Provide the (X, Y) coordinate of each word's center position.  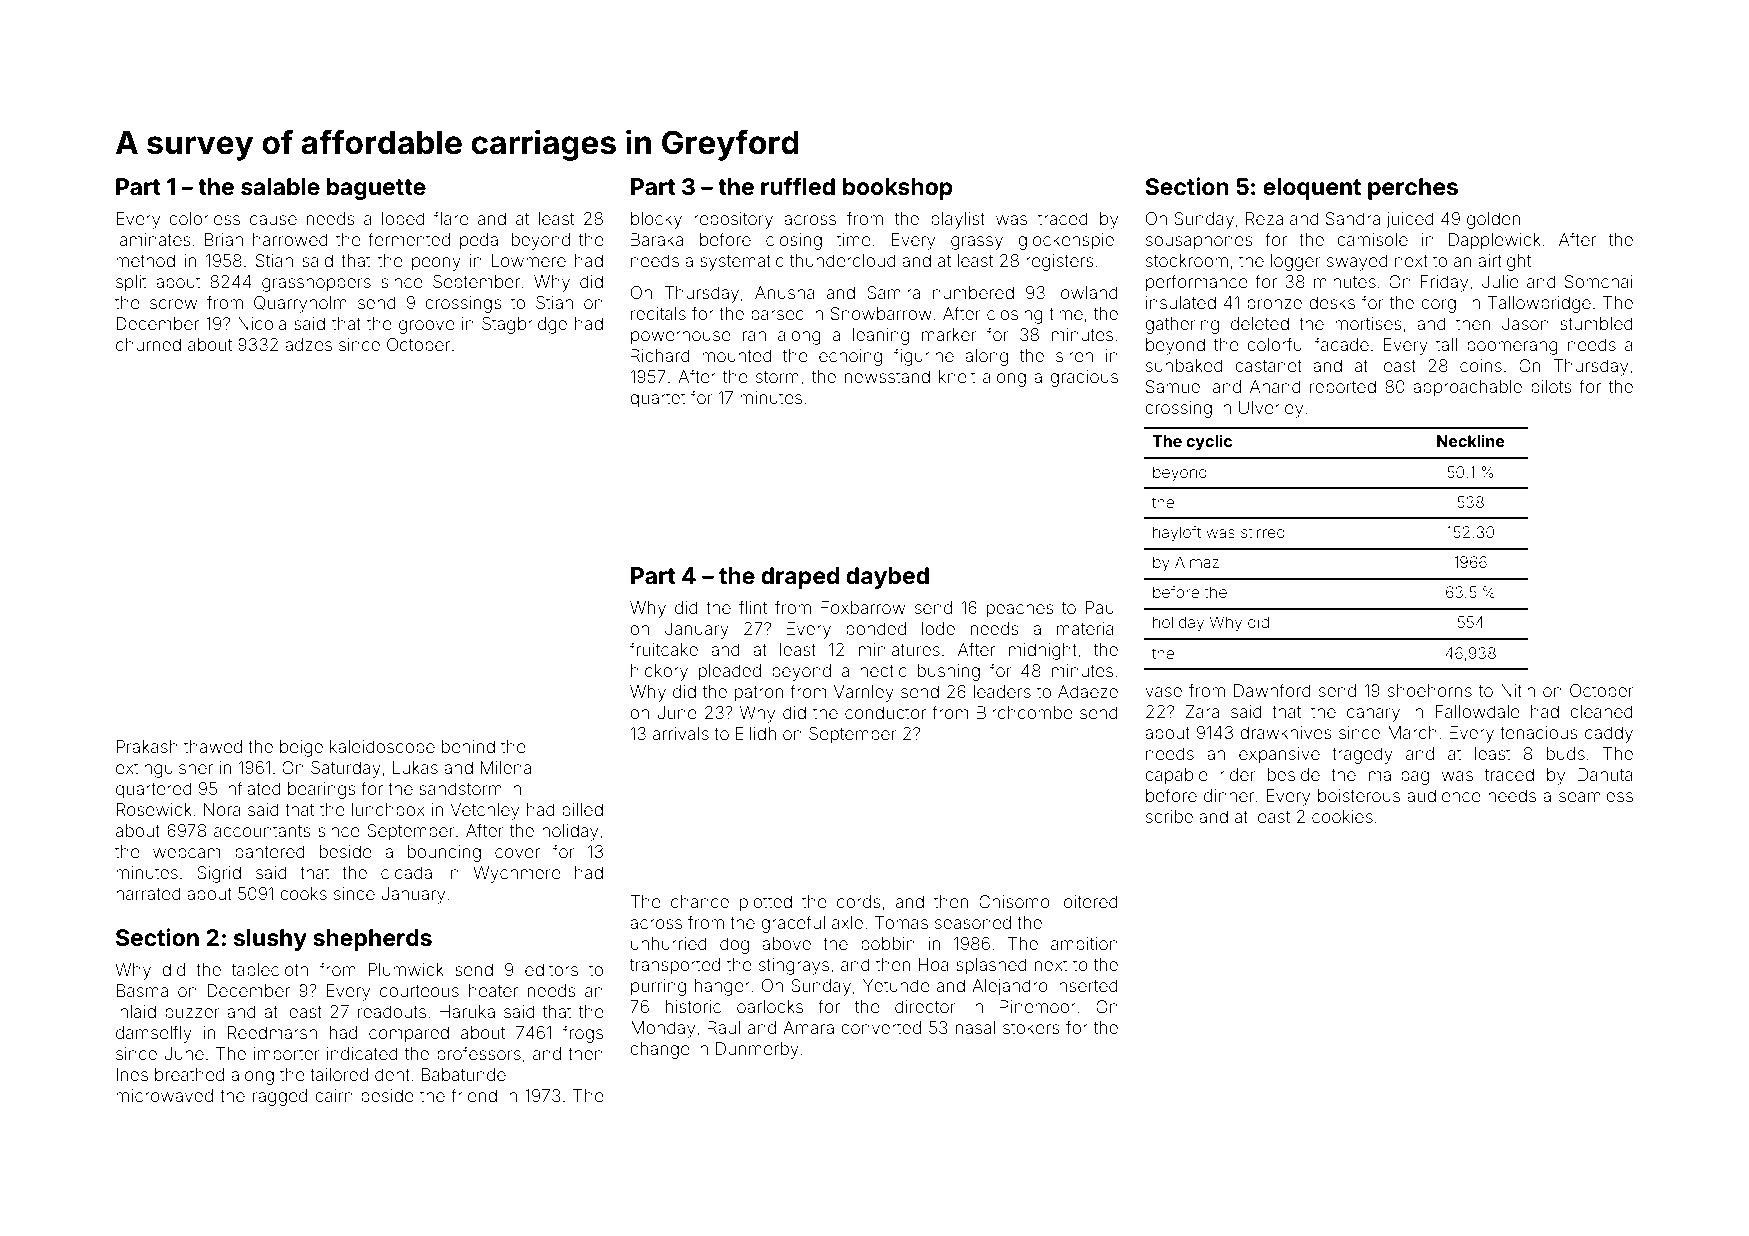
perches (1413, 189)
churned (148, 344)
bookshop (898, 189)
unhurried (669, 943)
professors (479, 1055)
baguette (376, 189)
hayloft (1177, 534)
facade (1342, 344)
